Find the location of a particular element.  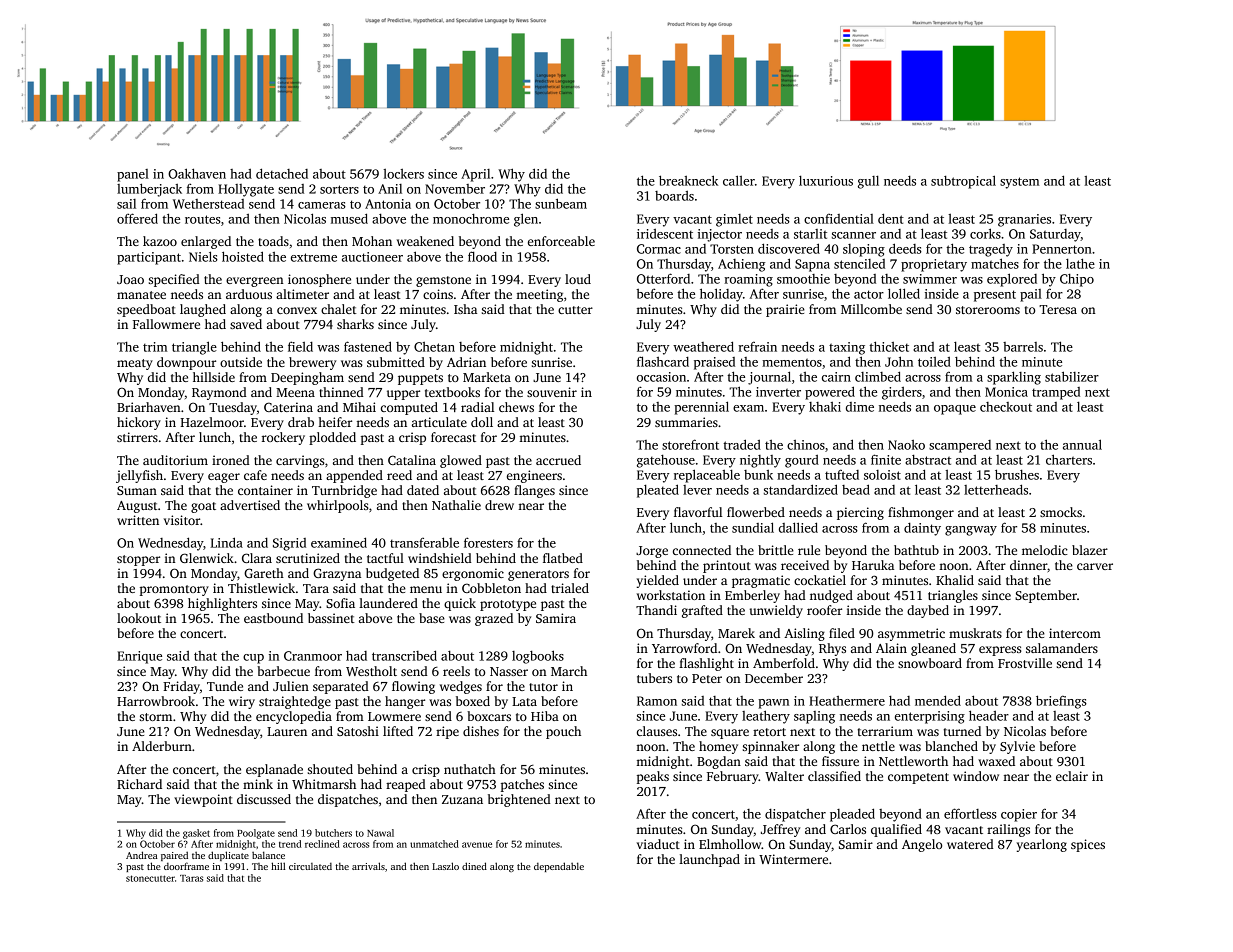

rockery is located at coordinates (283, 438).
